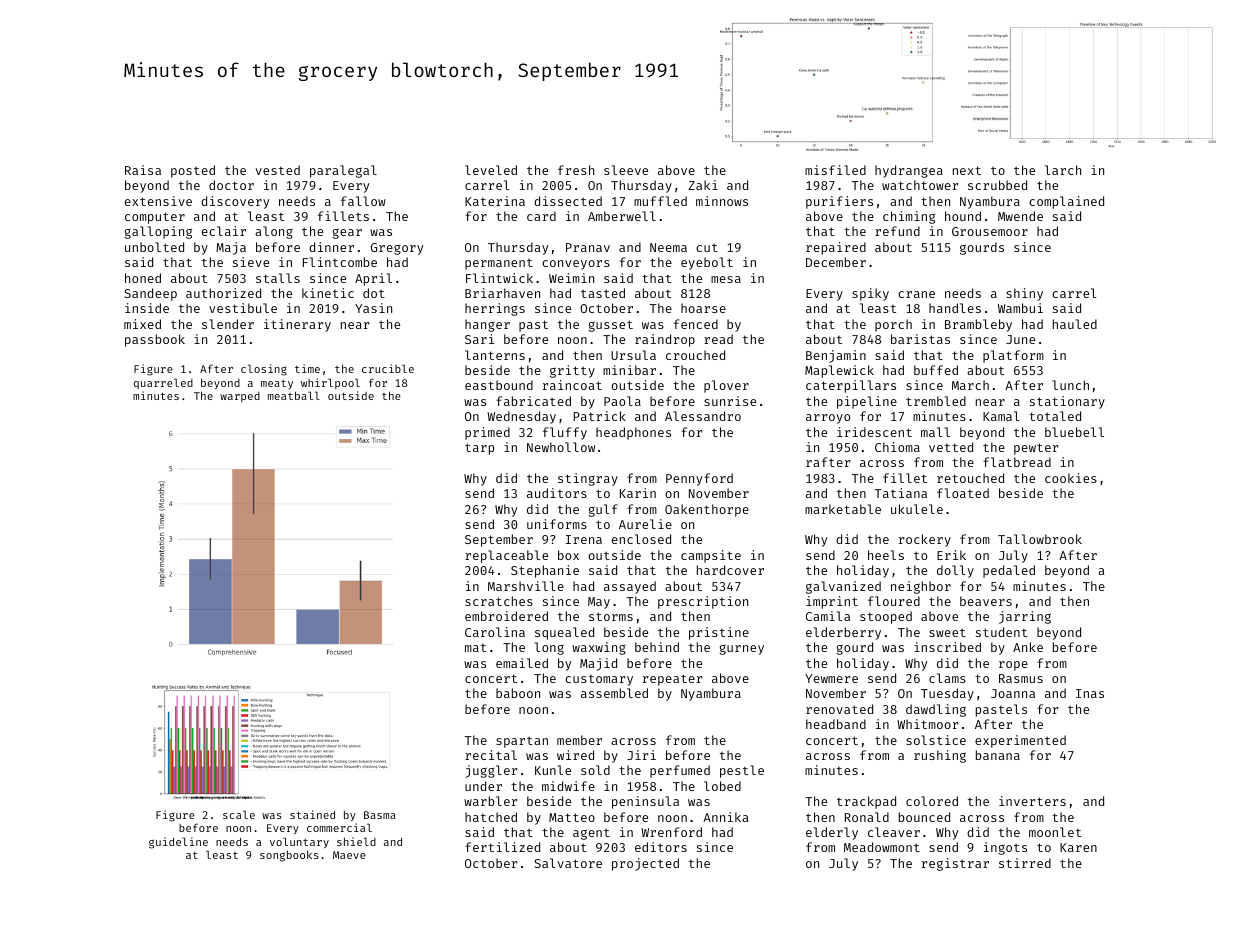 Image resolution: width=1233 pixels, height=952 pixels. I want to click on Carolina, so click(495, 632).
